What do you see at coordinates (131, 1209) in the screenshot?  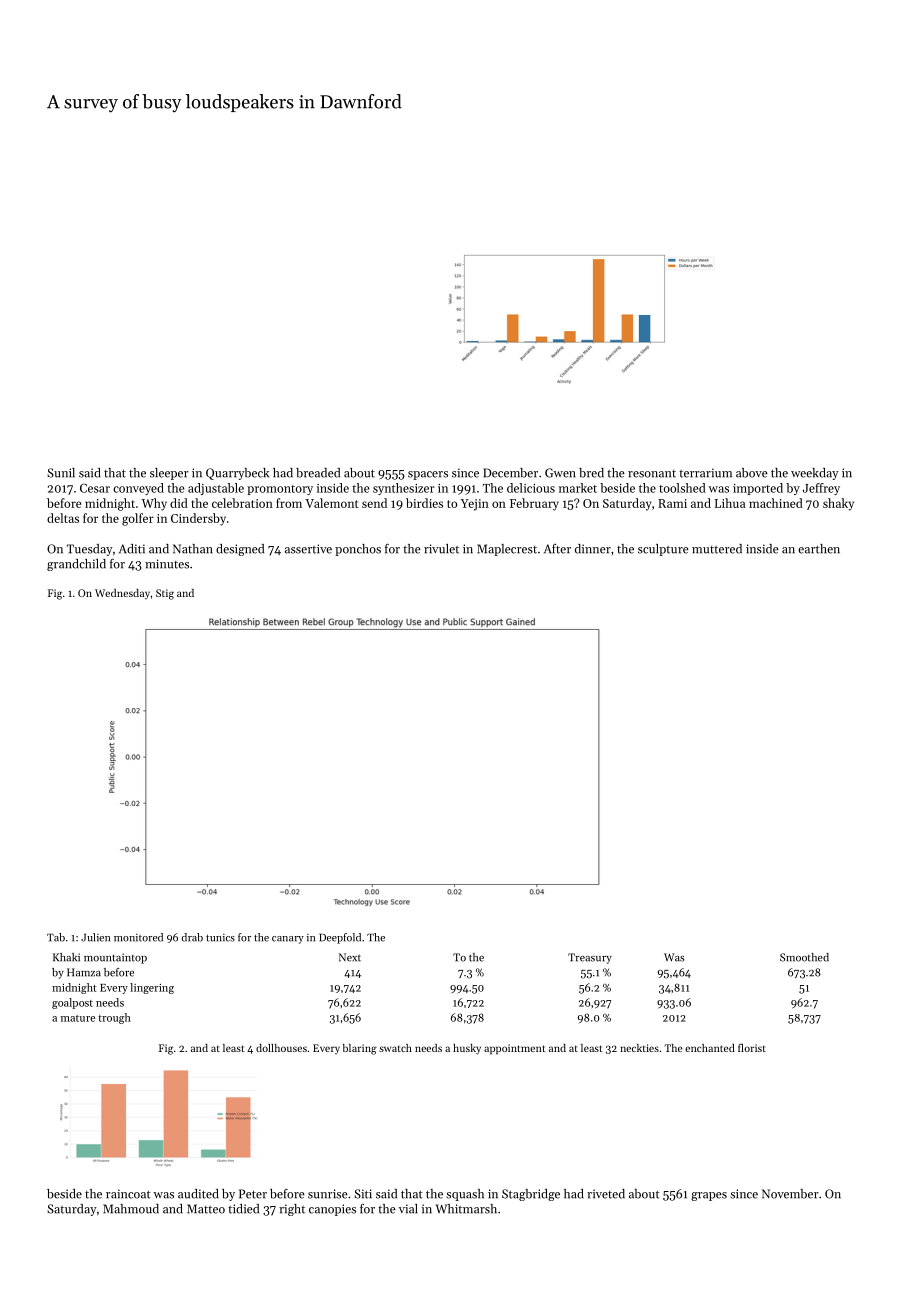 I see `Mahmoud` at bounding box center [131, 1209].
